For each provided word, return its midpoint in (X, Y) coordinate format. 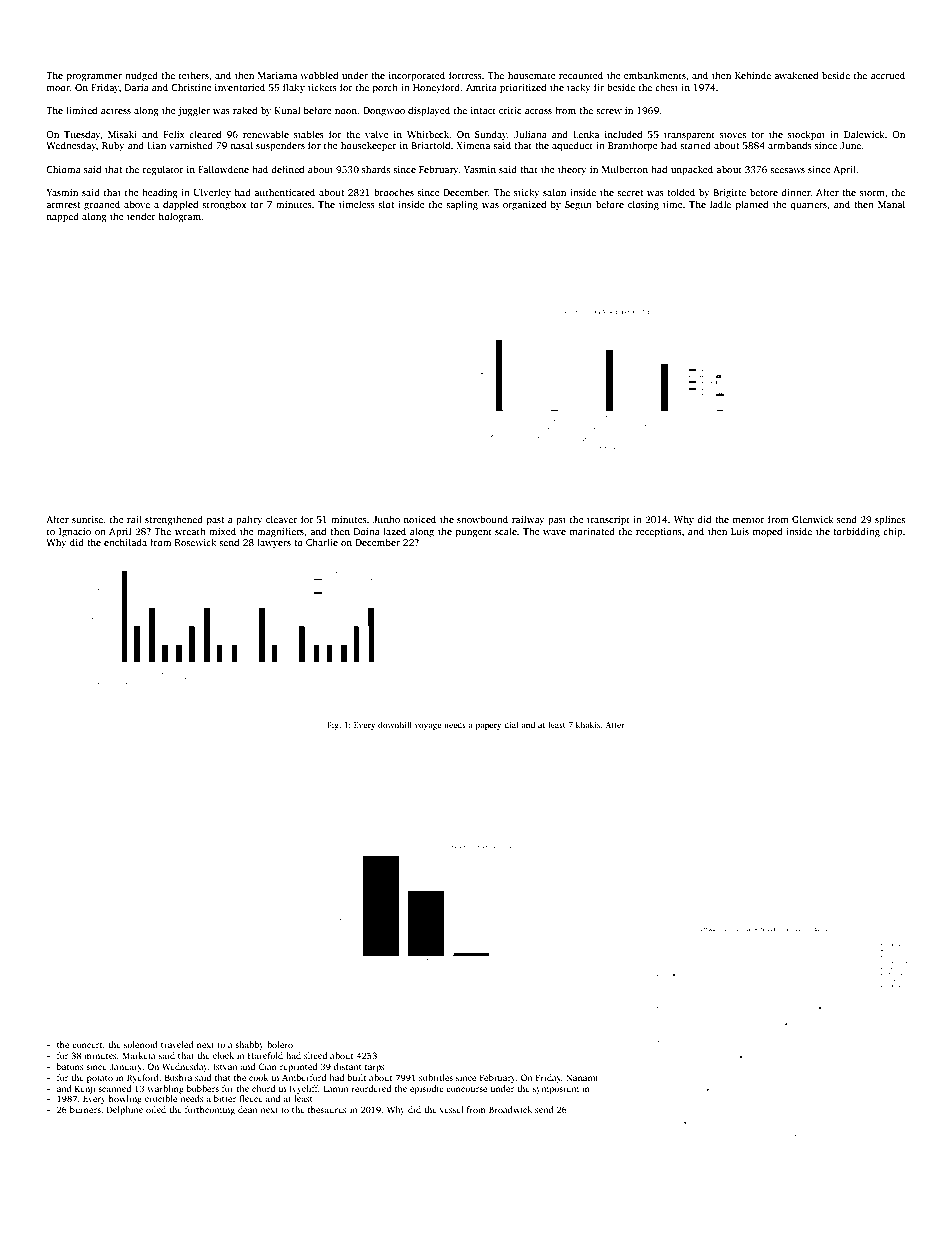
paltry (249, 520)
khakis (588, 724)
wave (554, 532)
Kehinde (753, 75)
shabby (249, 1045)
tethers (194, 75)
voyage (428, 726)
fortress (465, 75)
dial (511, 724)
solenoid (141, 1044)
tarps (375, 1068)
